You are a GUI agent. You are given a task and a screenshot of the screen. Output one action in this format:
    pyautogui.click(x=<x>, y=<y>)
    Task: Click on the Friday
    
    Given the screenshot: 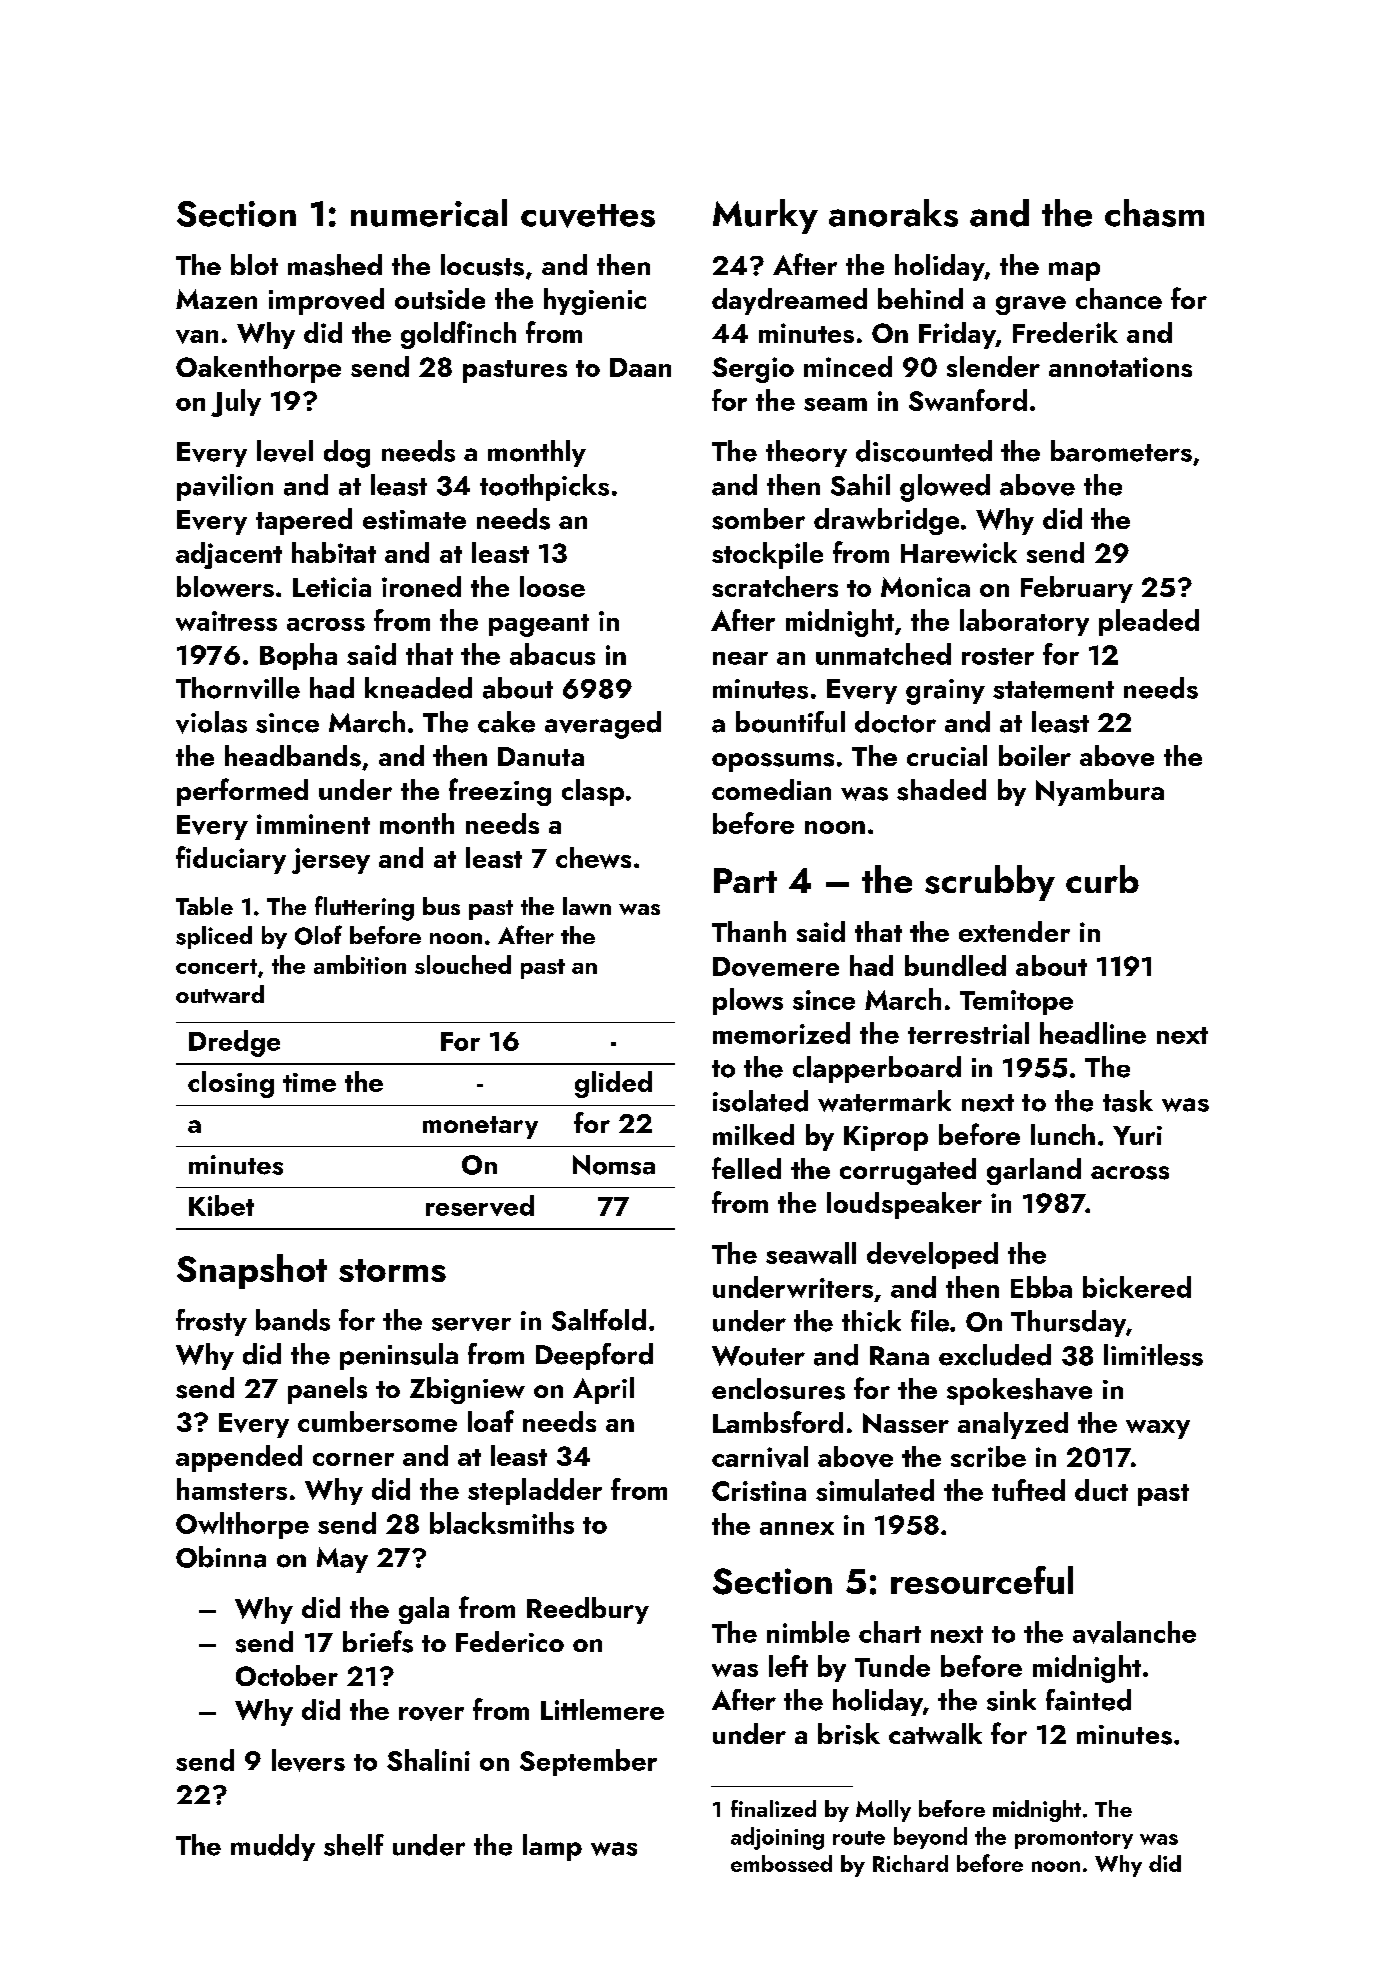 What is the action you would take?
    pyautogui.click(x=957, y=335)
